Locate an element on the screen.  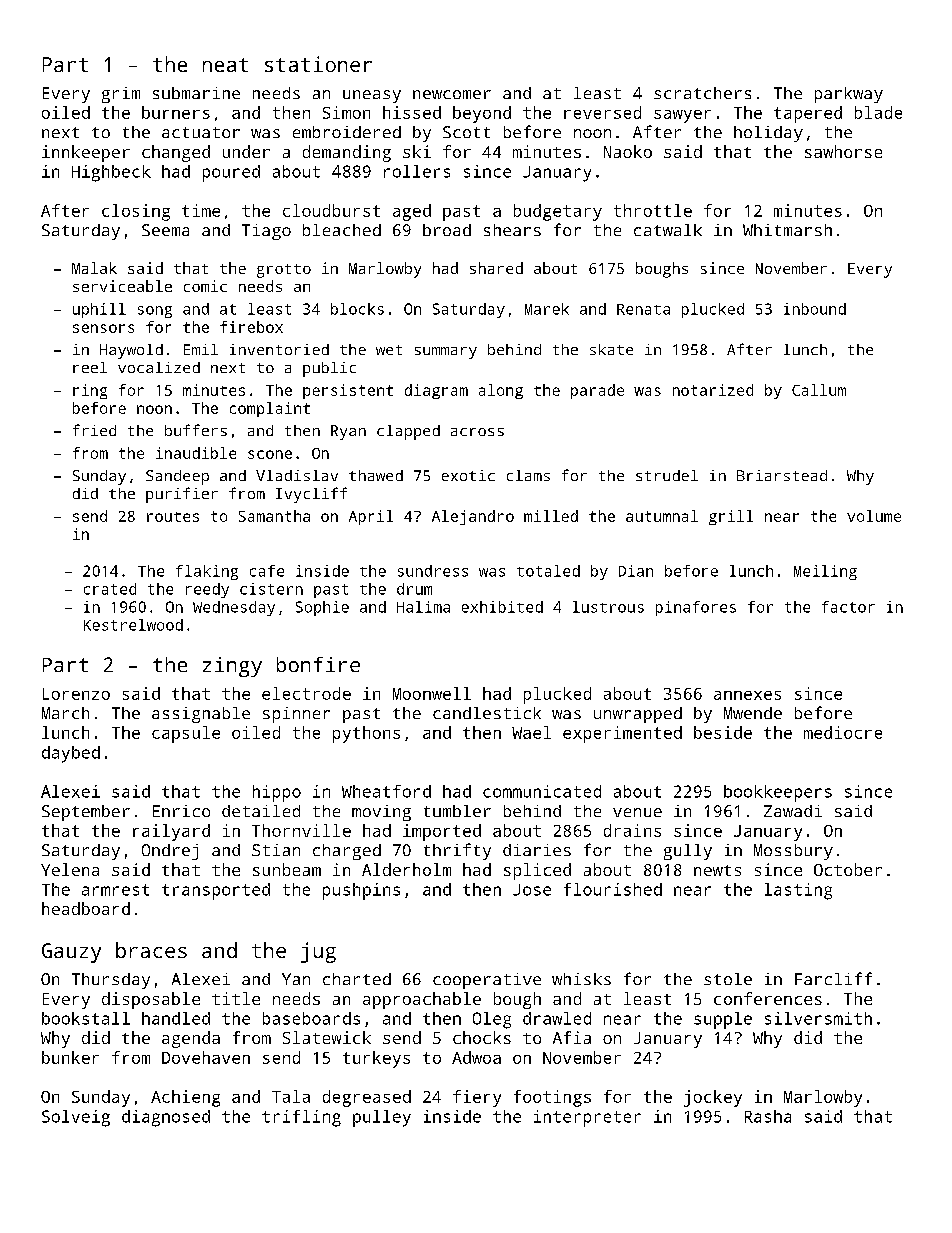
Halima is located at coordinates (423, 607).
